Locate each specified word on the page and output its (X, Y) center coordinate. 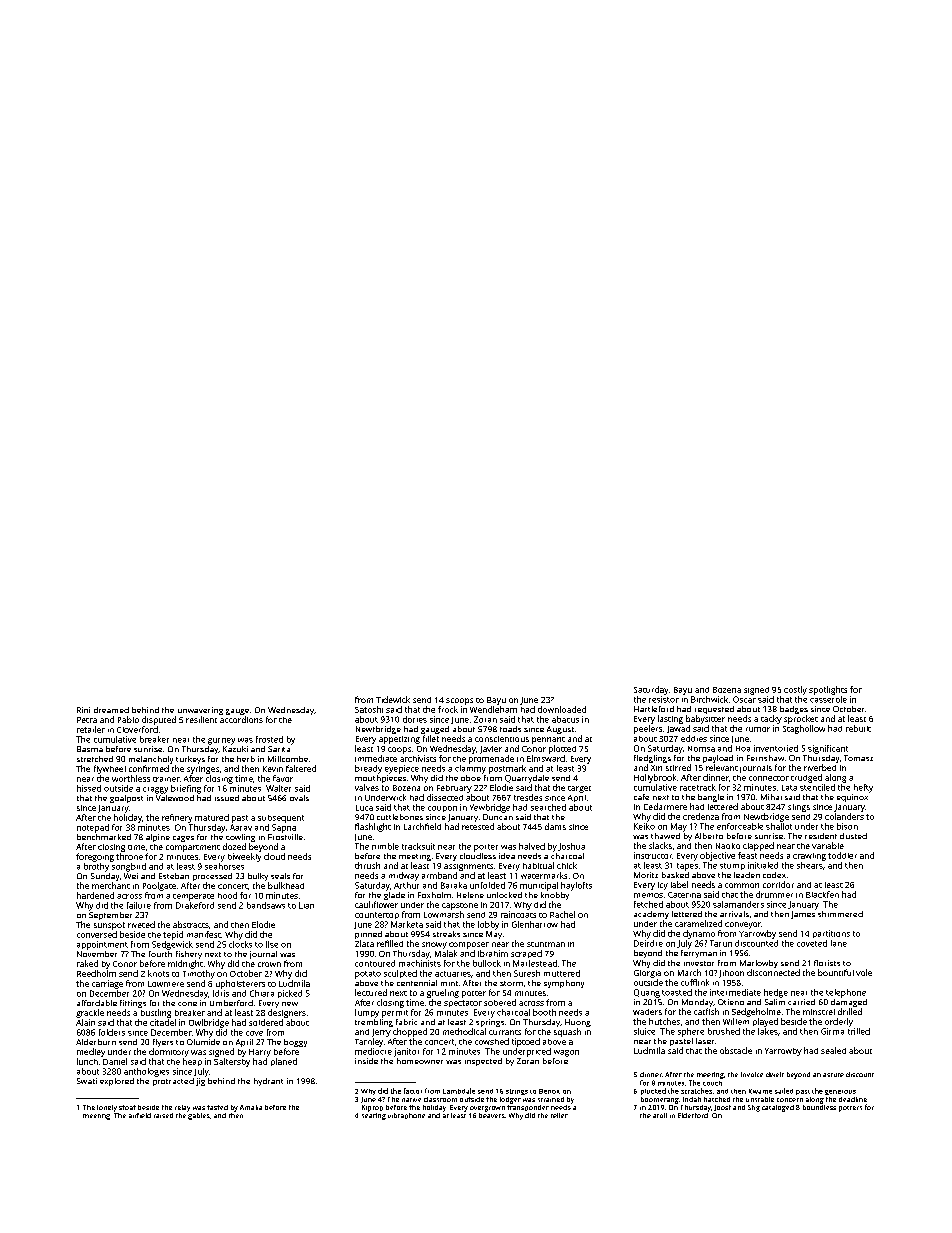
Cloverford (137, 729)
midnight (185, 964)
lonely (107, 1108)
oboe (471, 778)
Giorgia (647, 974)
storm (511, 983)
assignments (468, 867)
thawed (665, 836)
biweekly (244, 857)
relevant (722, 767)
